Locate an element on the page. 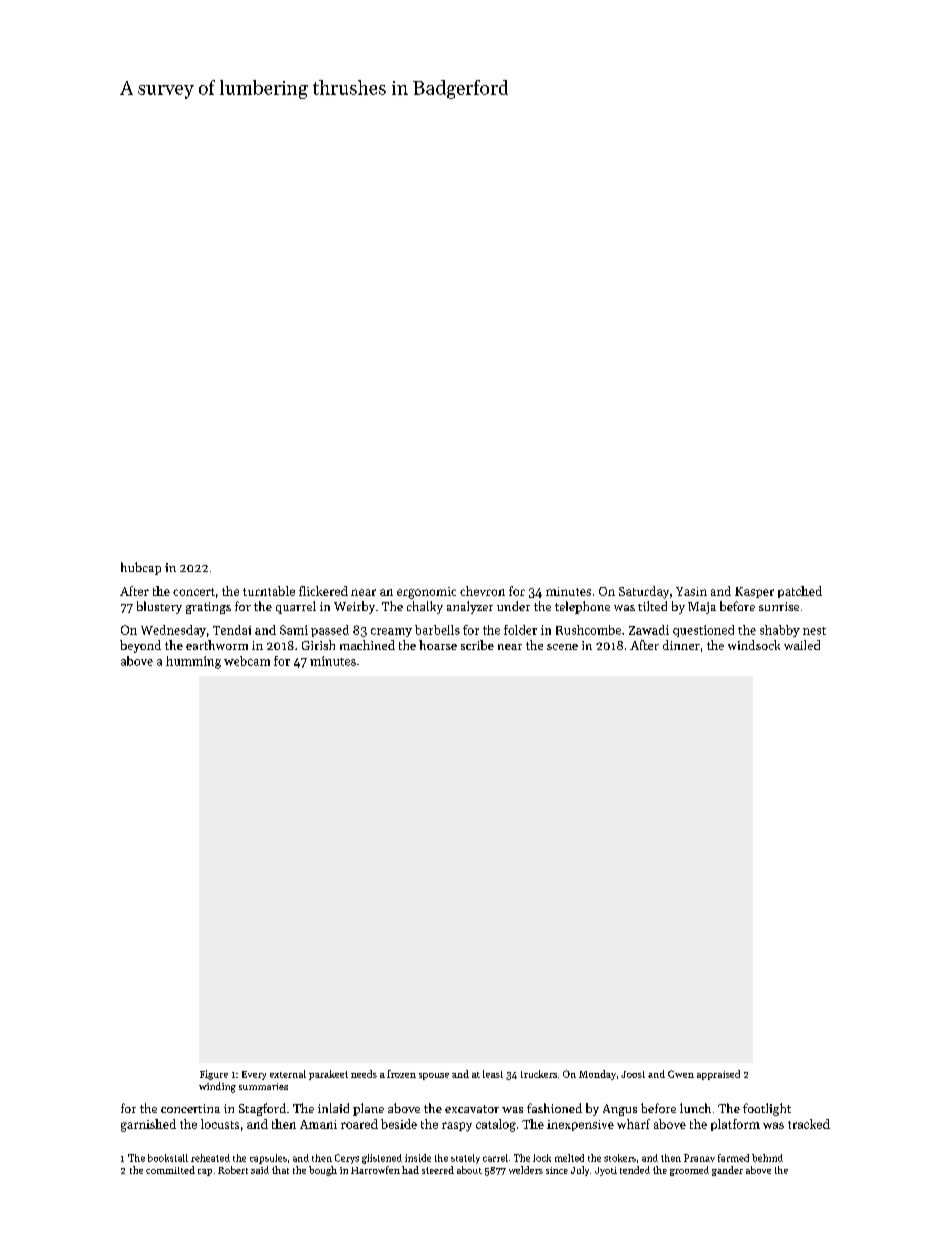 The image size is (952, 1233). hoarse is located at coordinates (438, 645).
